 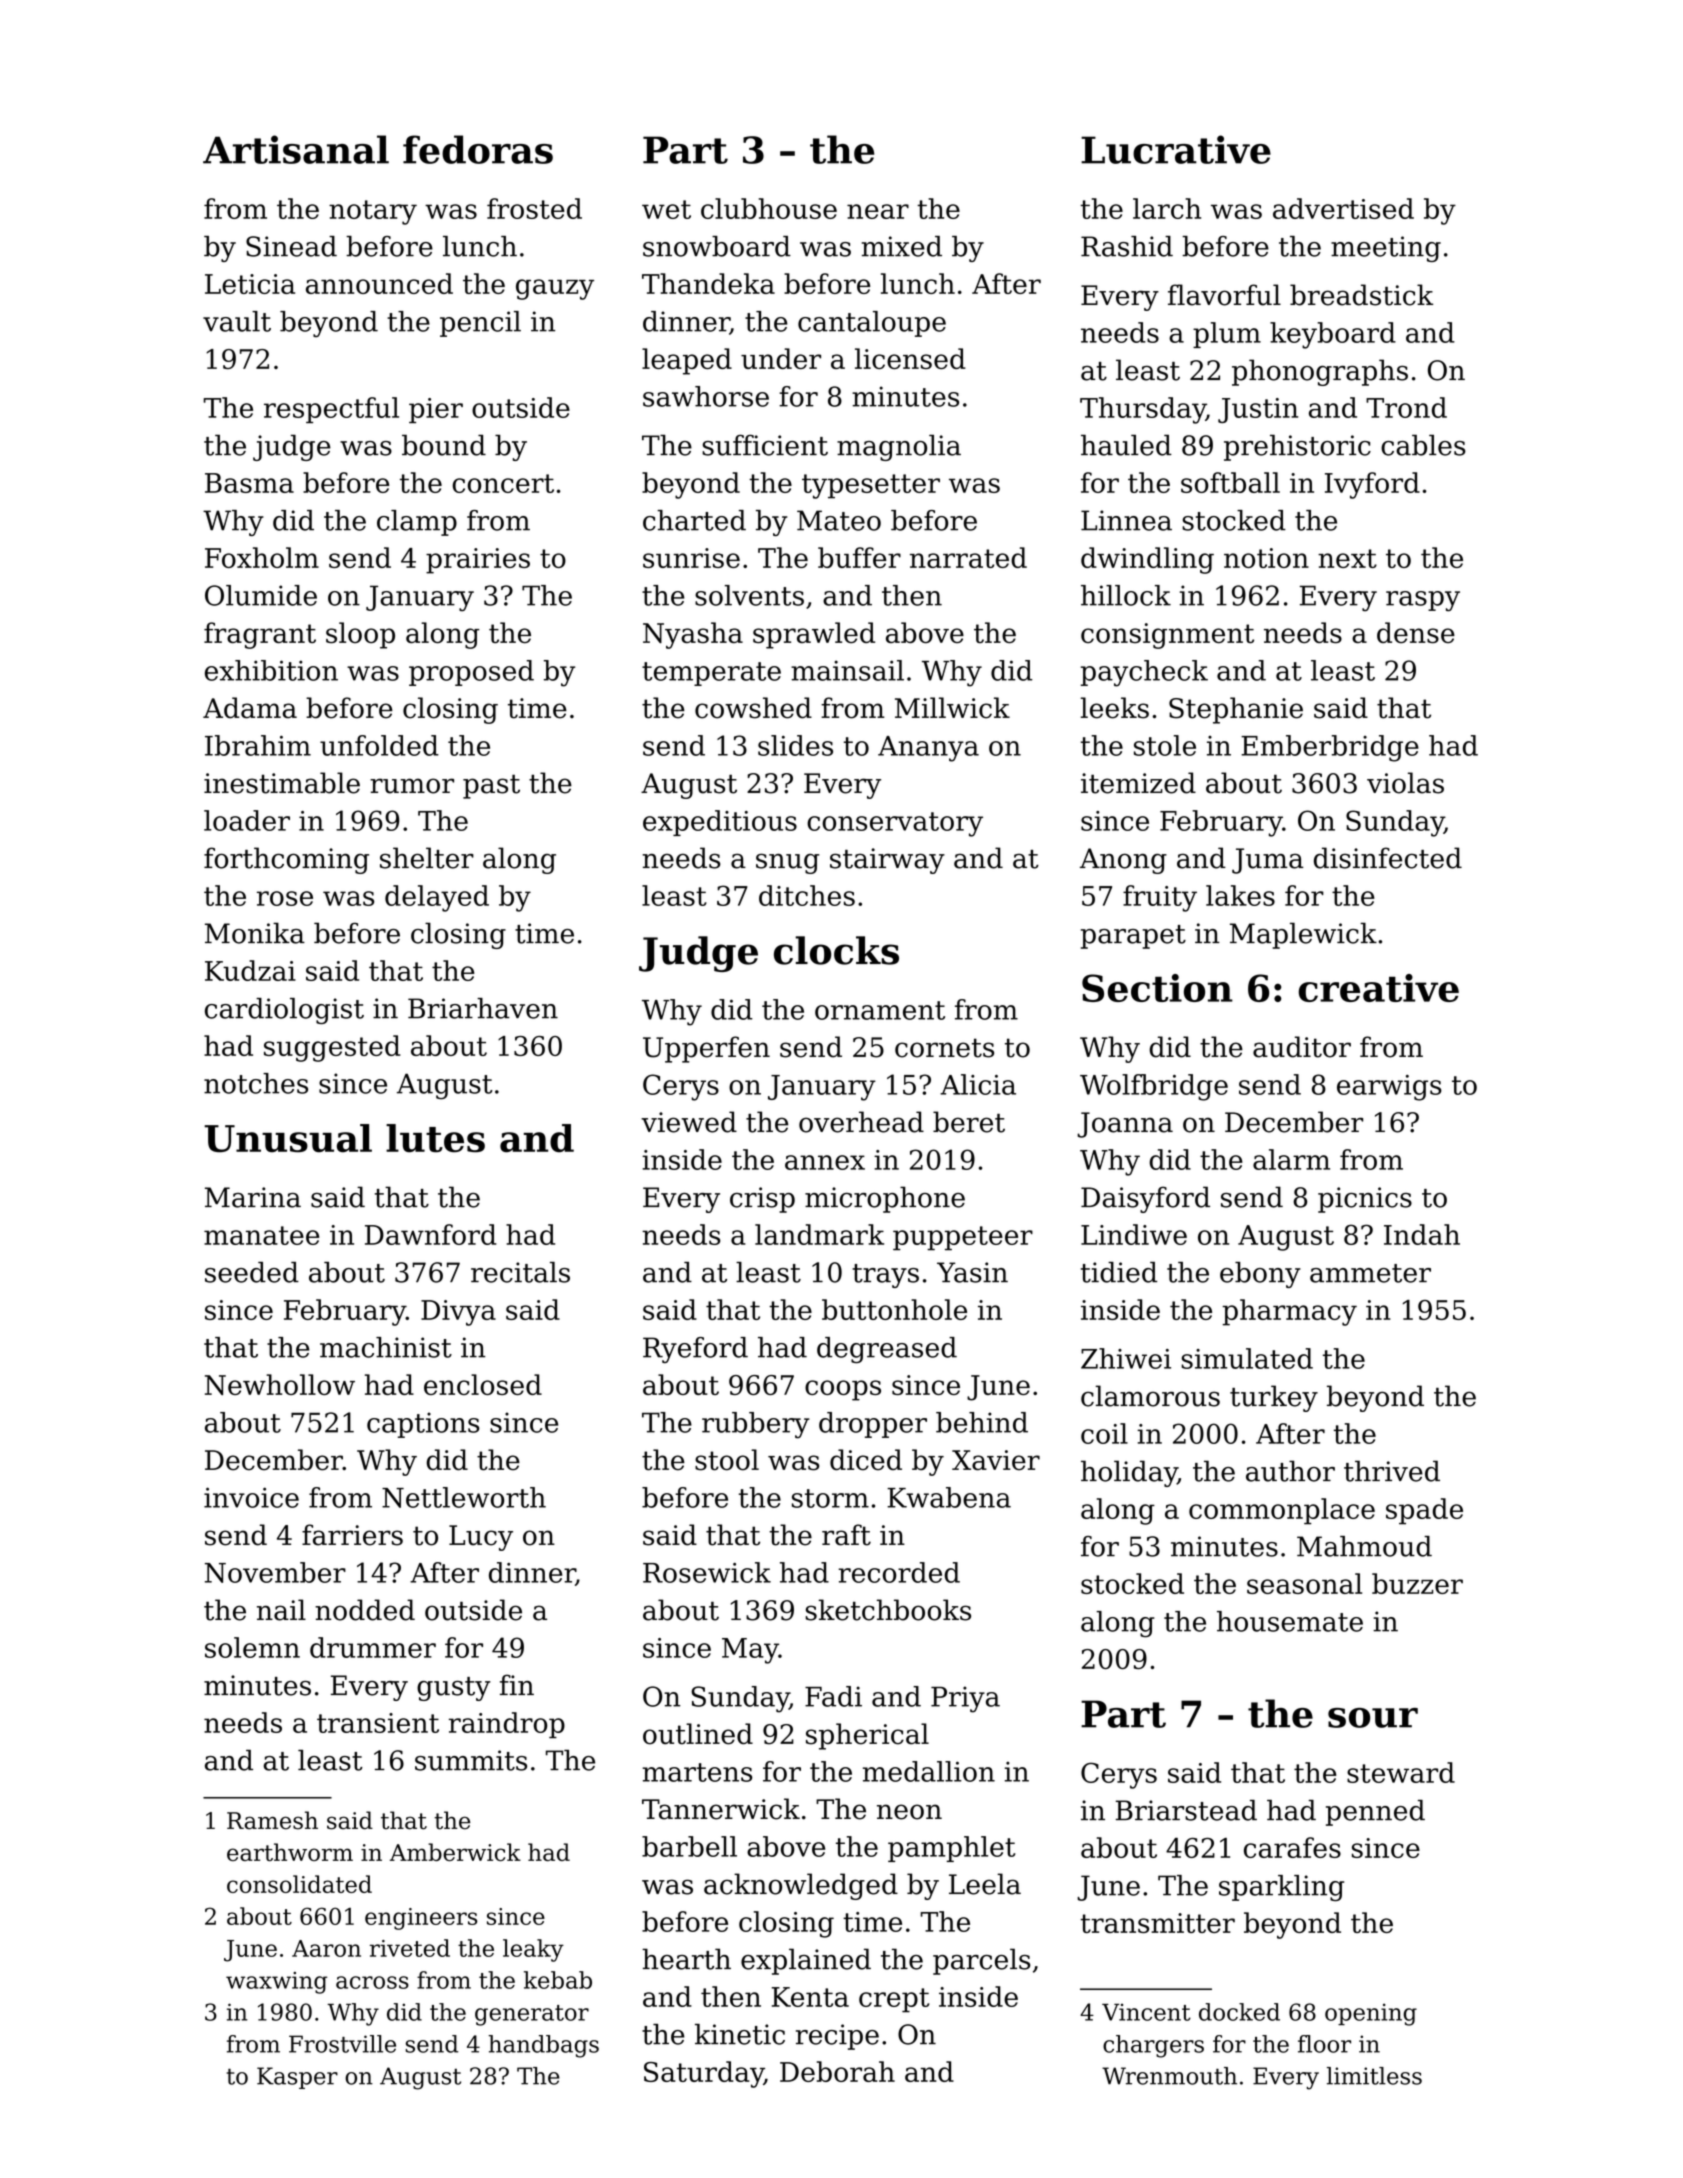 What do you see at coordinates (412, 786) in the image?
I see `rumor` at bounding box center [412, 786].
